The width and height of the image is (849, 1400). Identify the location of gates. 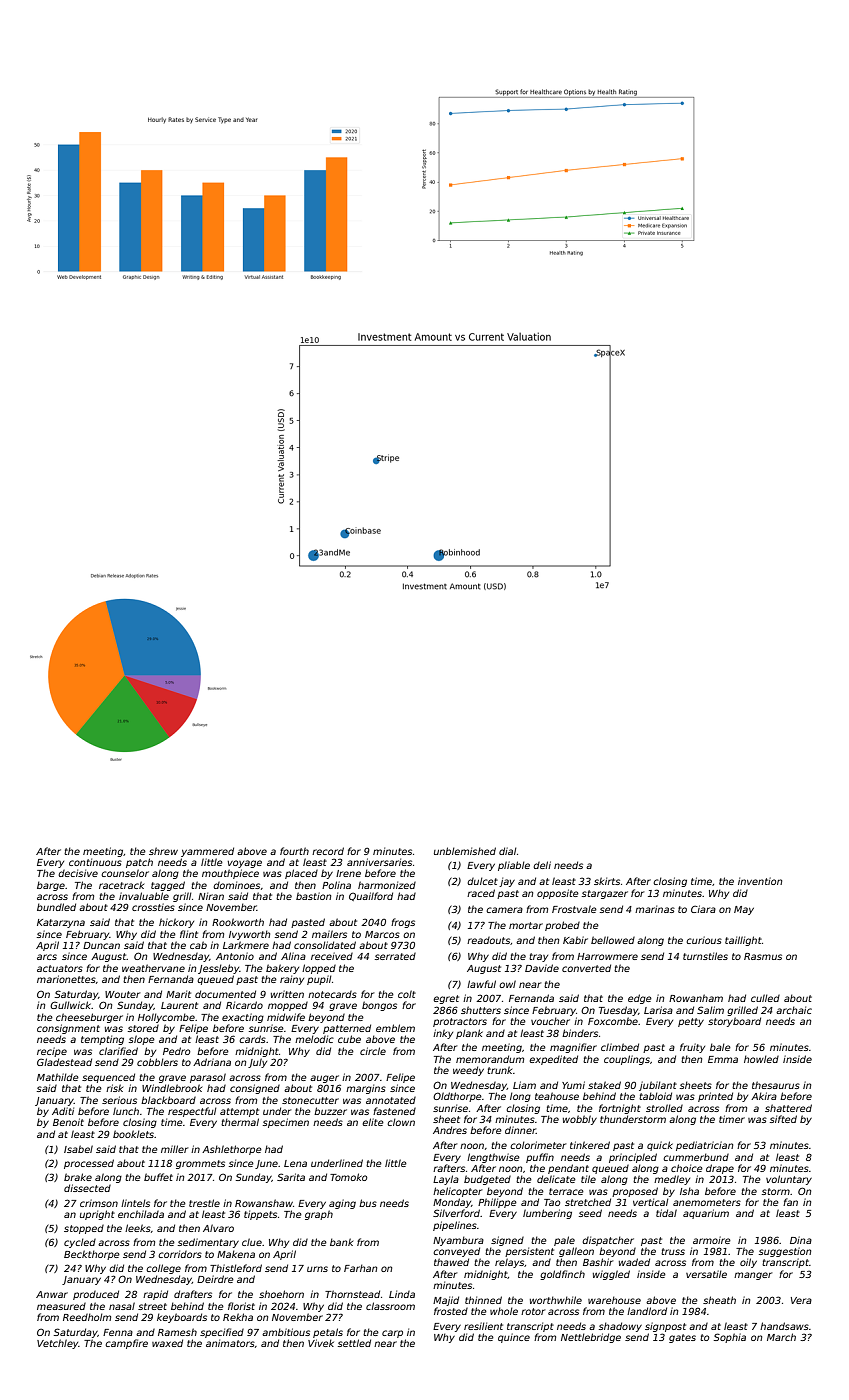
(682, 1338).
